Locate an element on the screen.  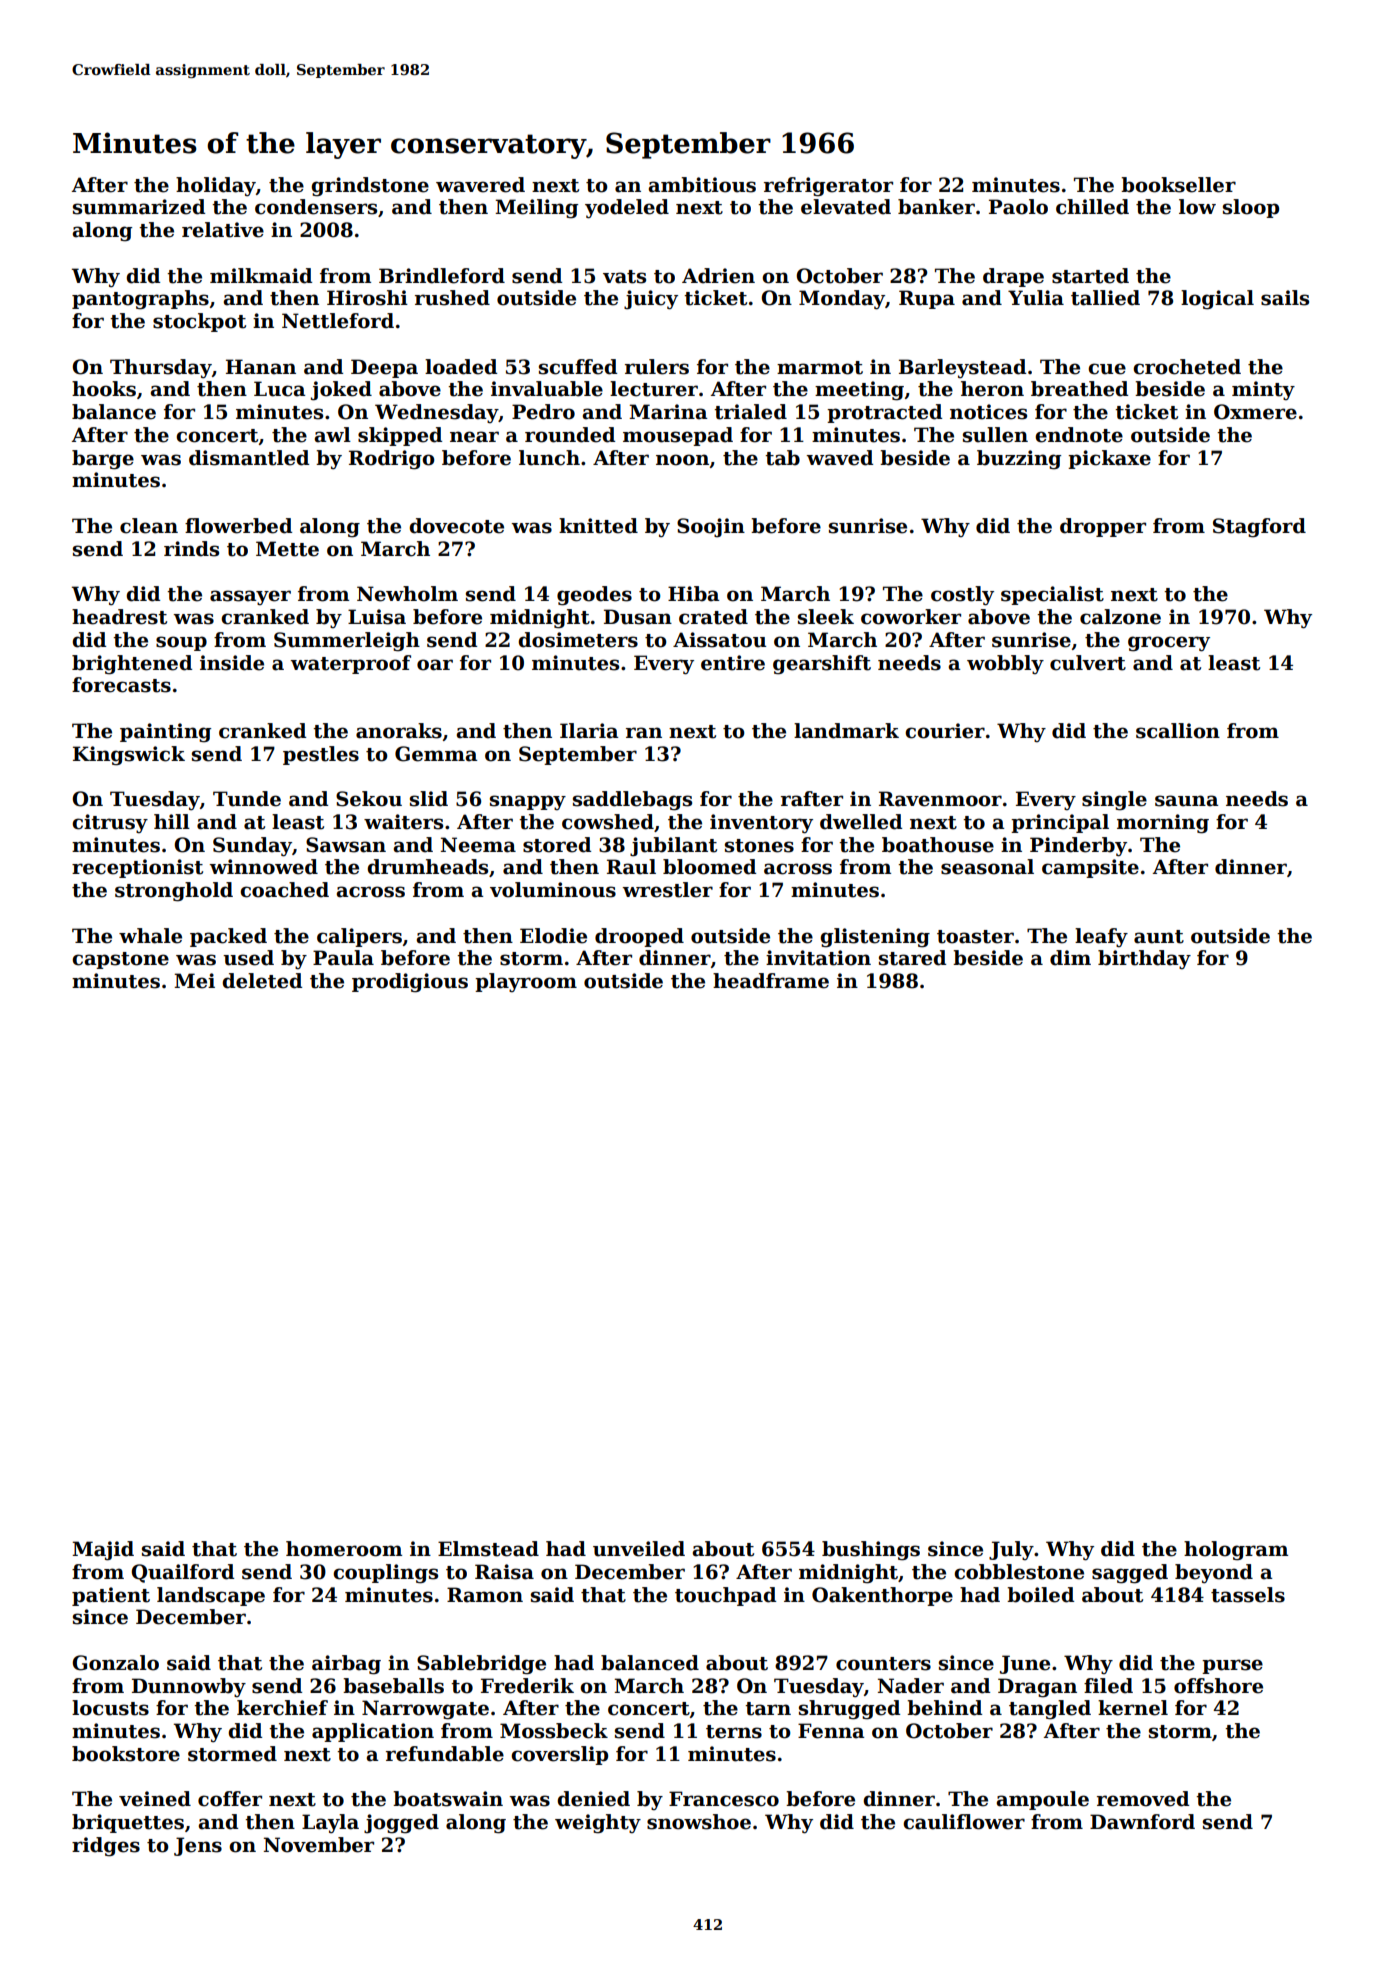
birthday is located at coordinates (1144, 959).
